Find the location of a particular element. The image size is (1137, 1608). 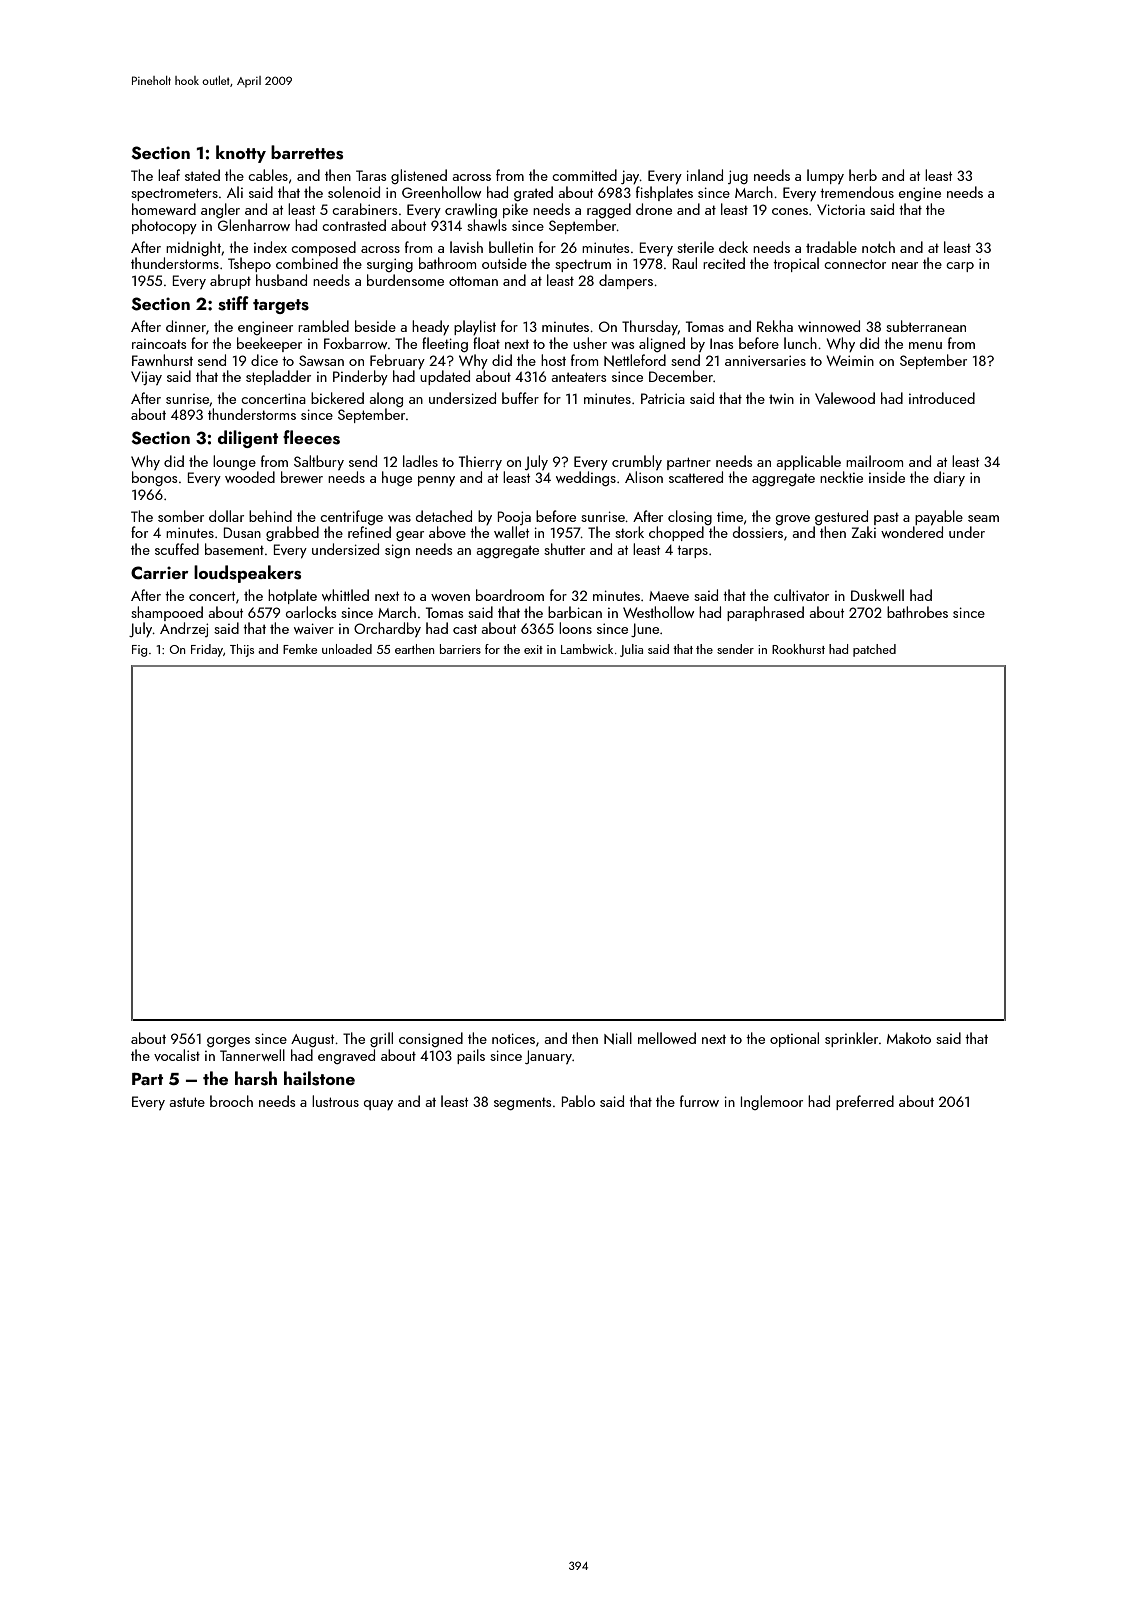

woven is located at coordinates (450, 597).
